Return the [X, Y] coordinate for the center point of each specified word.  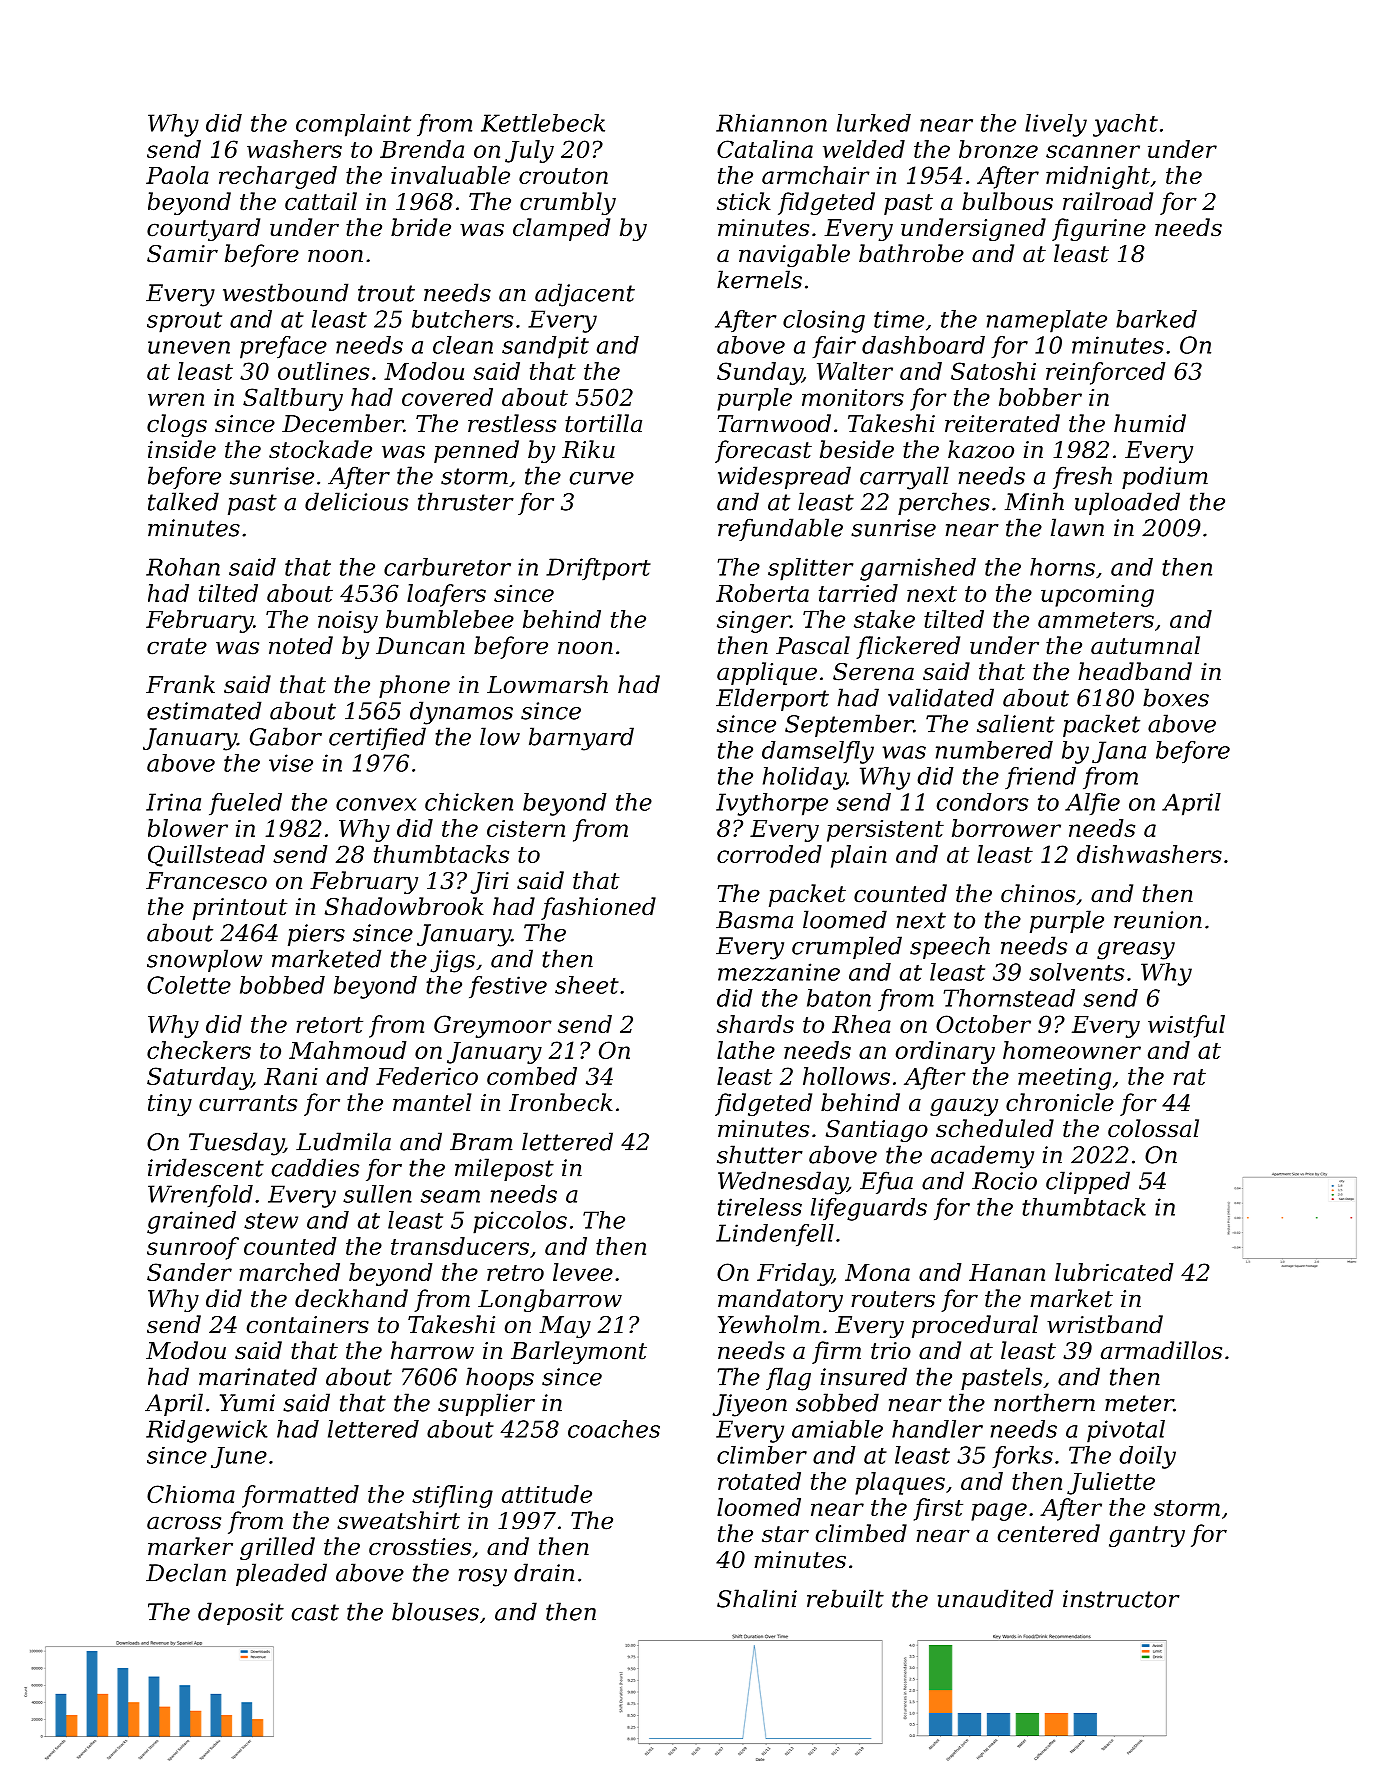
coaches [614, 1429]
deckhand [351, 1298]
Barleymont [579, 1352]
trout [386, 293]
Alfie [1092, 804]
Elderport [772, 699]
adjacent [585, 295]
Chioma [191, 1494]
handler [937, 1429]
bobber [1040, 397]
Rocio [1004, 1181]
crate [177, 646]
